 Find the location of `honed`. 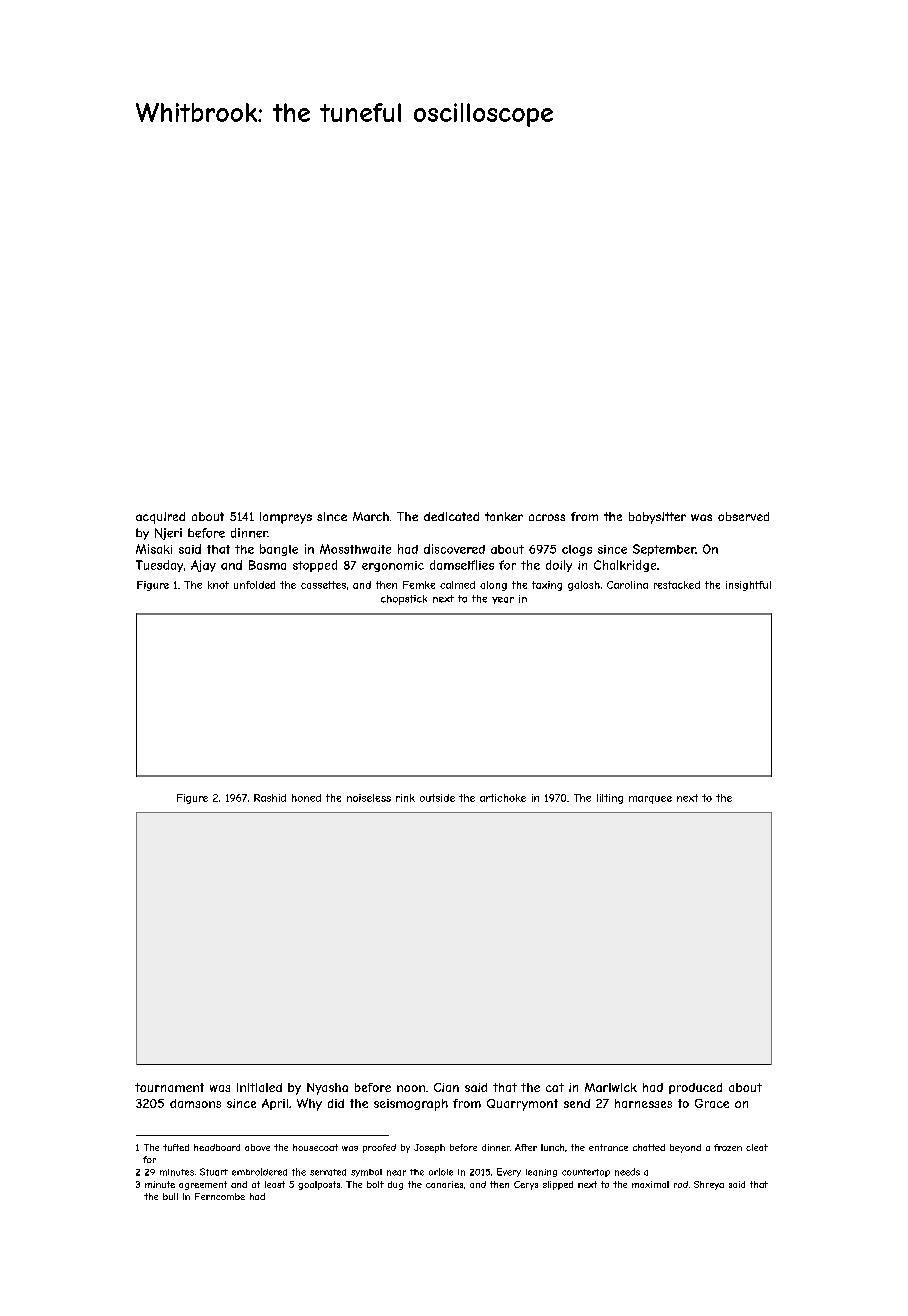

honed is located at coordinates (306, 798).
